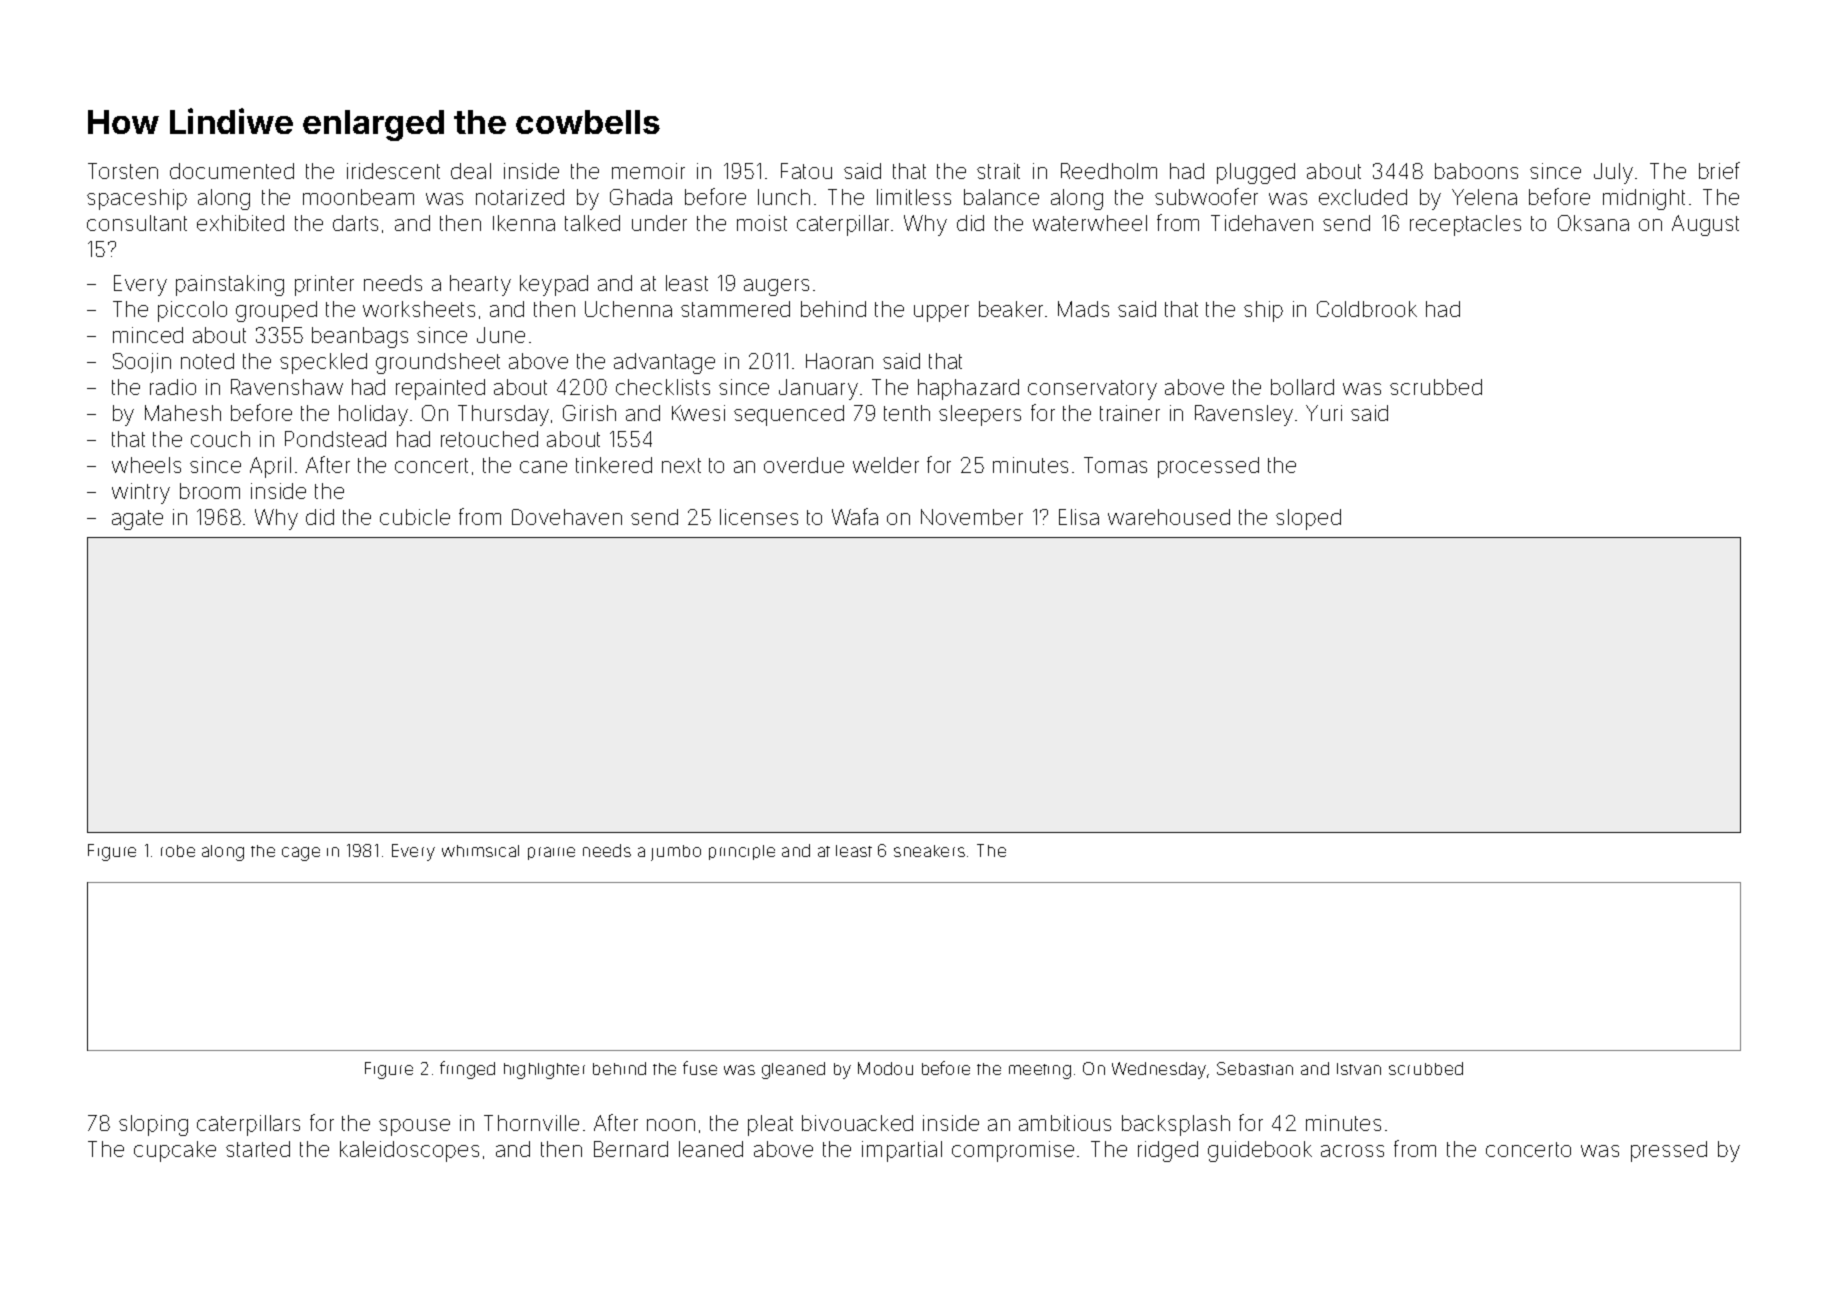 This screenshot has width=1828, height=1293. I want to click on strait, so click(998, 171).
